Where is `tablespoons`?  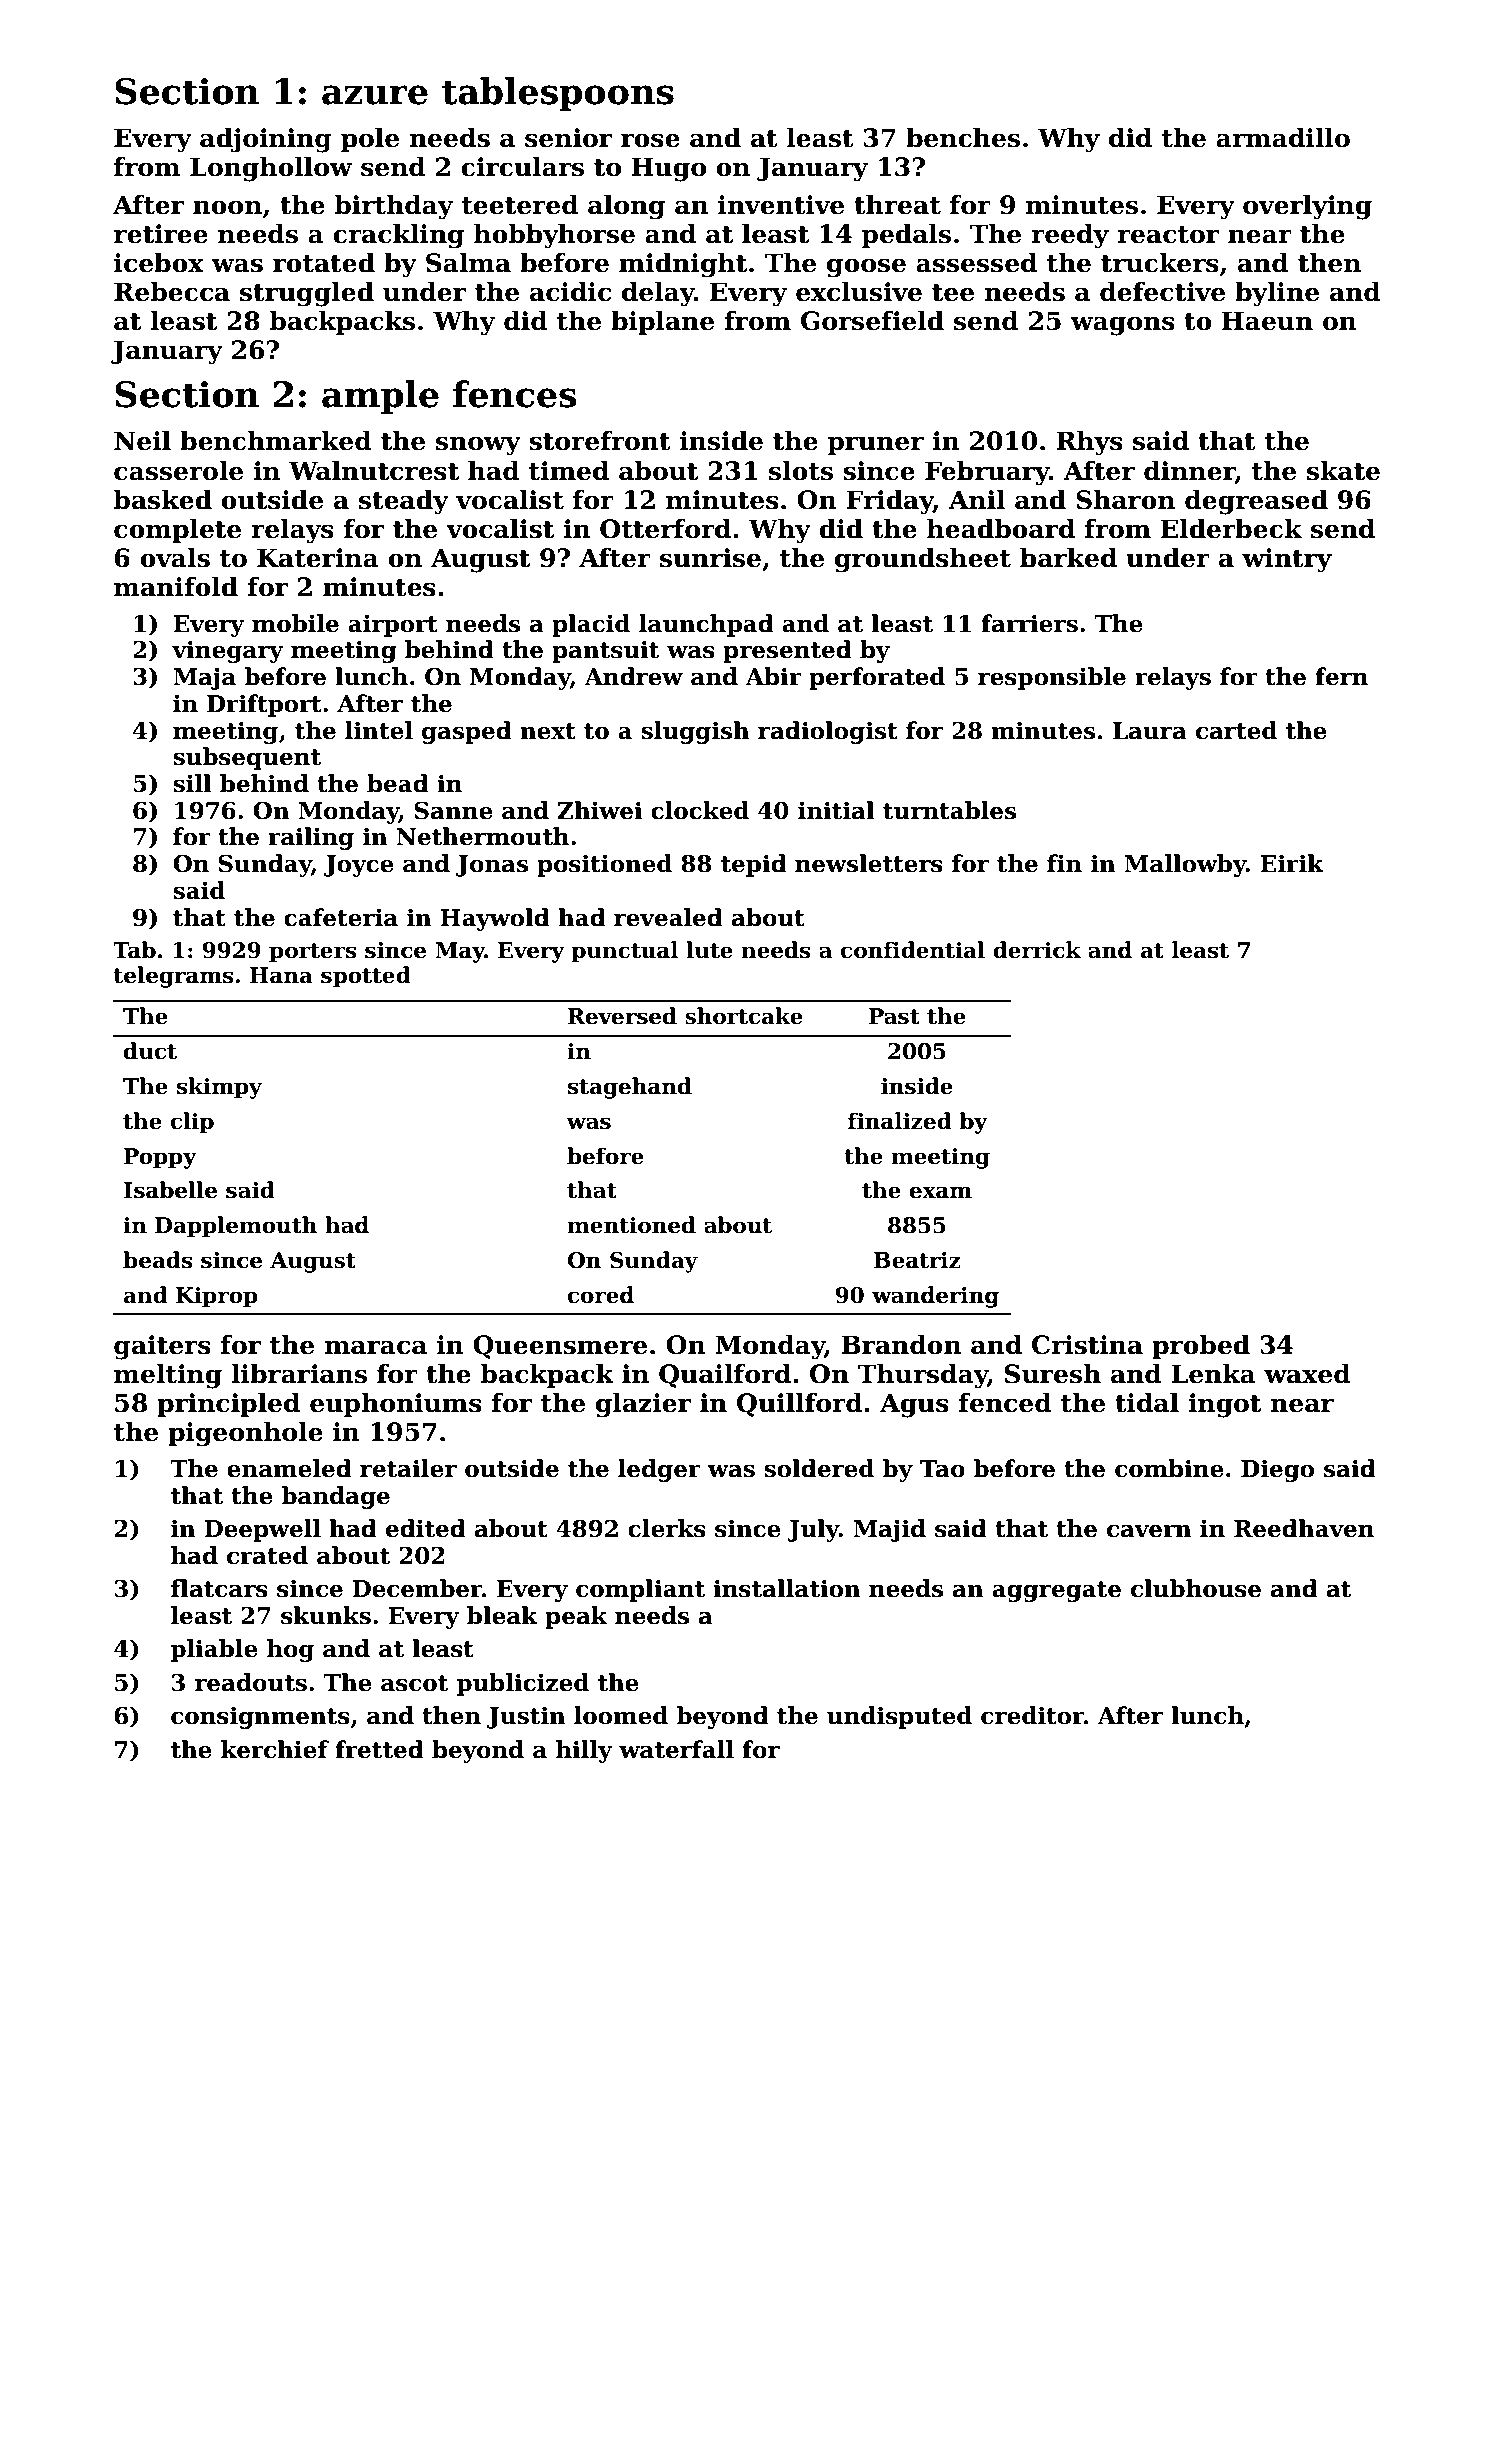
tablespoons is located at coordinates (558, 94).
